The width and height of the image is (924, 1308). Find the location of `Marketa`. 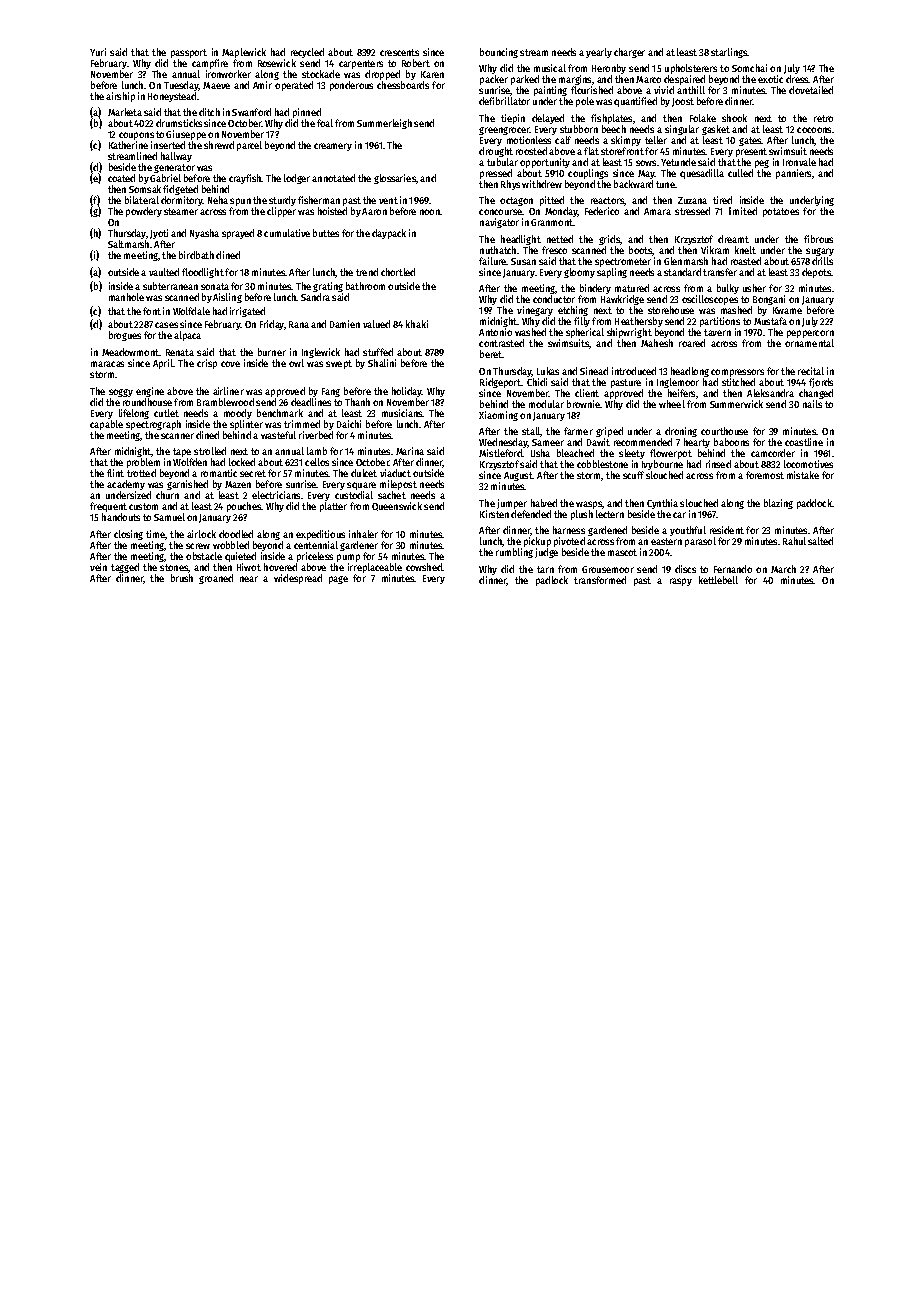

Marketa is located at coordinates (125, 112).
